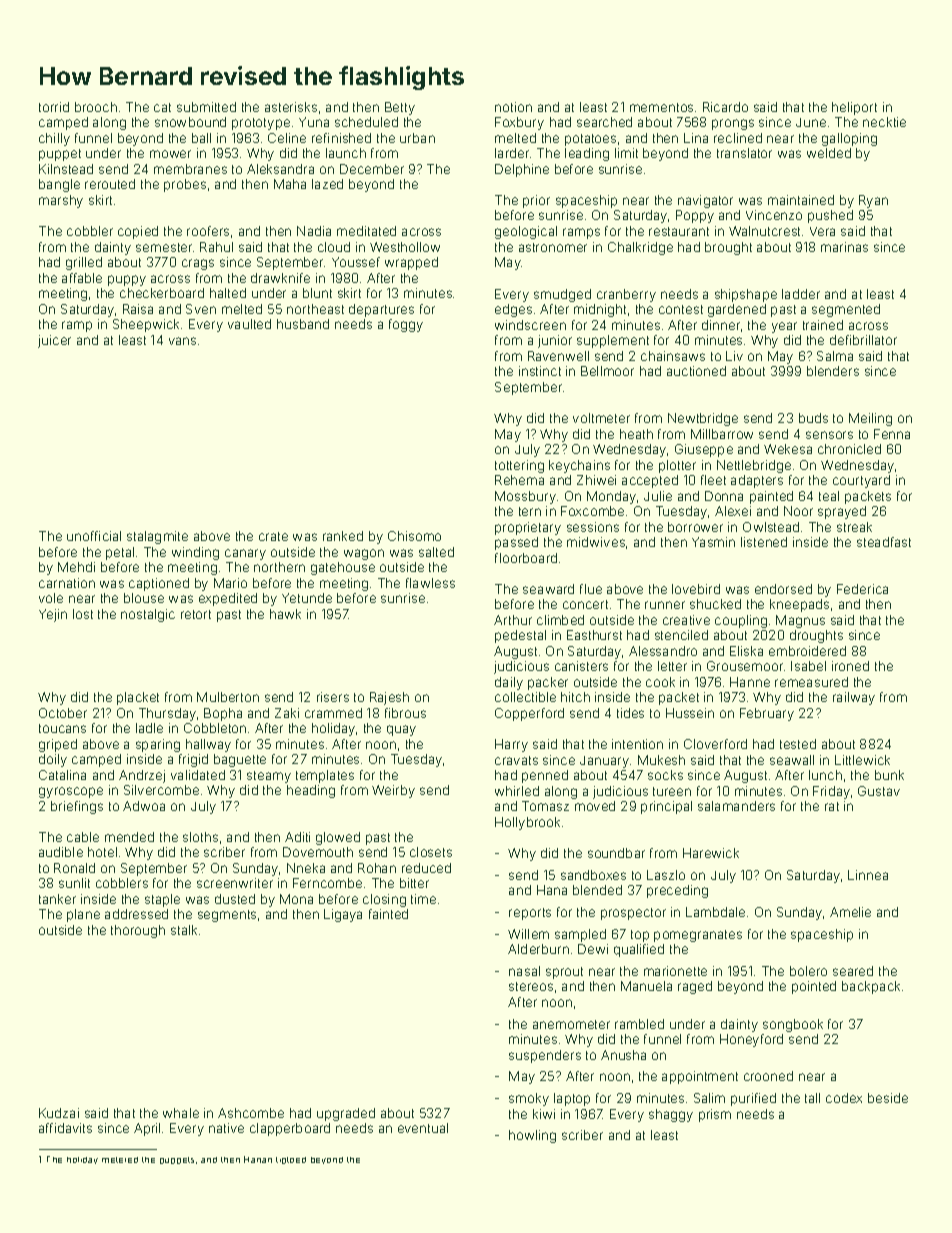  Describe the element at coordinates (593, 949) in the document. I see `Dewi` at that location.
